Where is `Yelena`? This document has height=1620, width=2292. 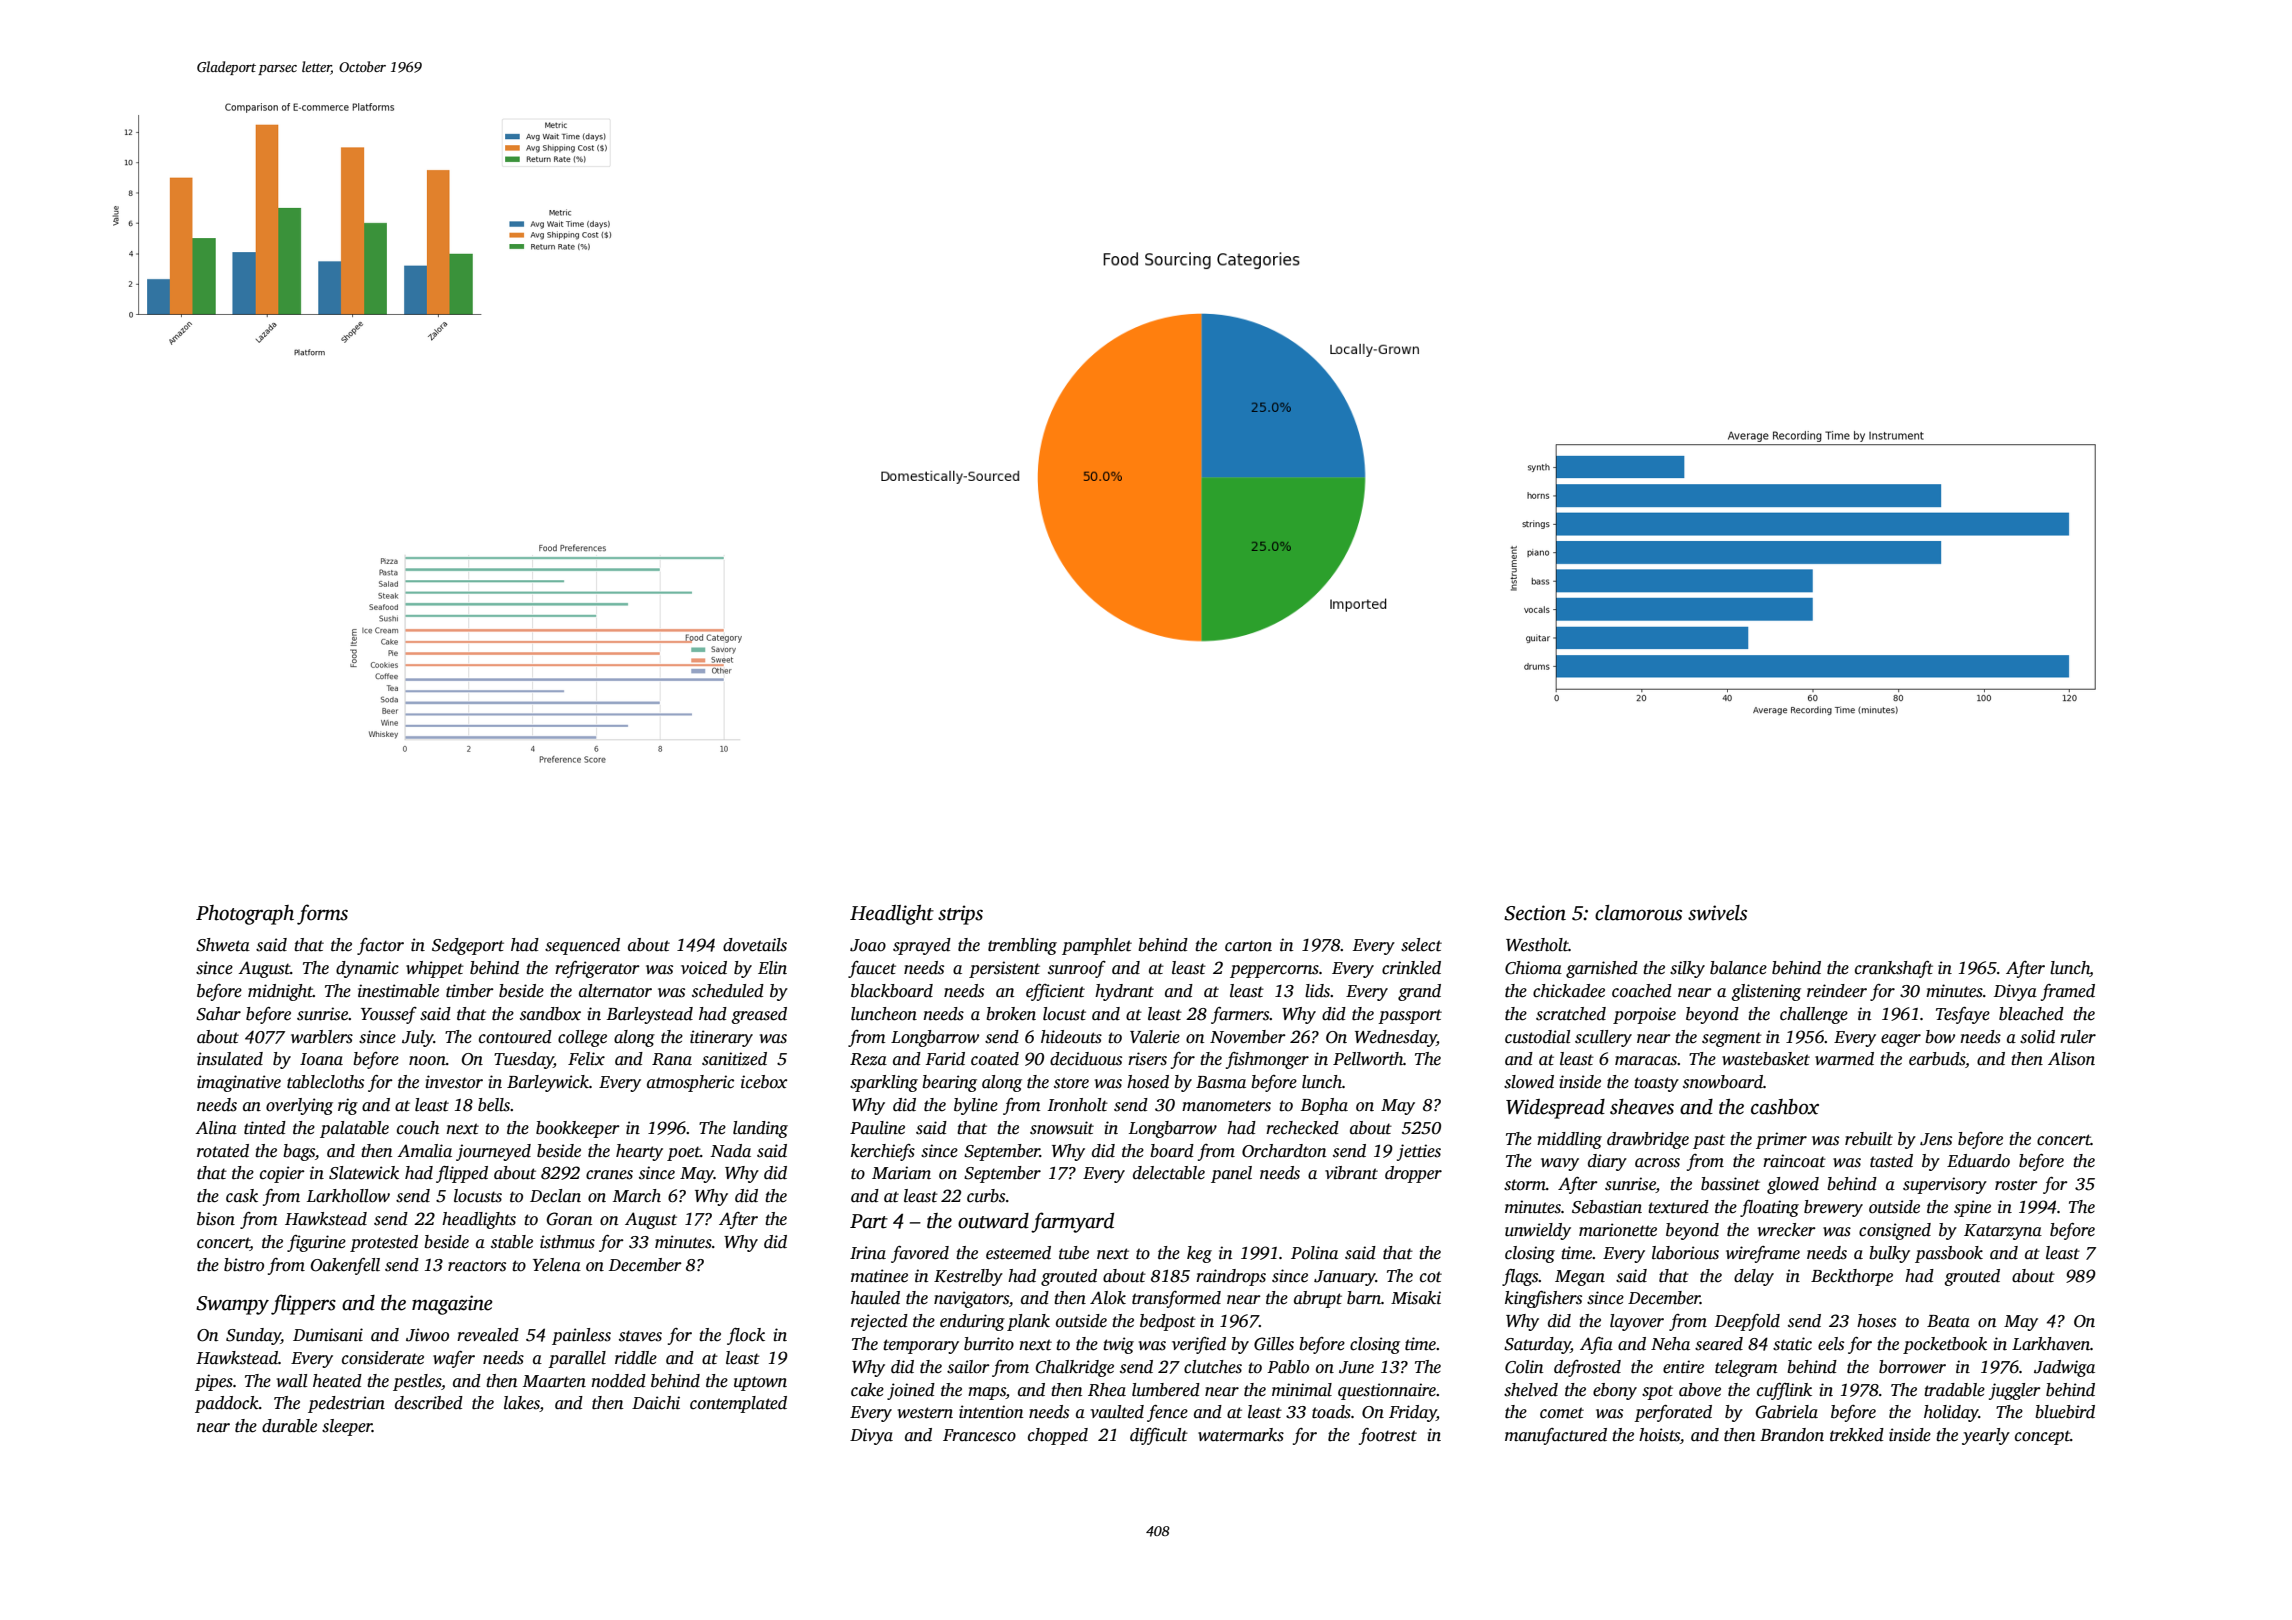
Yelena is located at coordinates (557, 1265).
